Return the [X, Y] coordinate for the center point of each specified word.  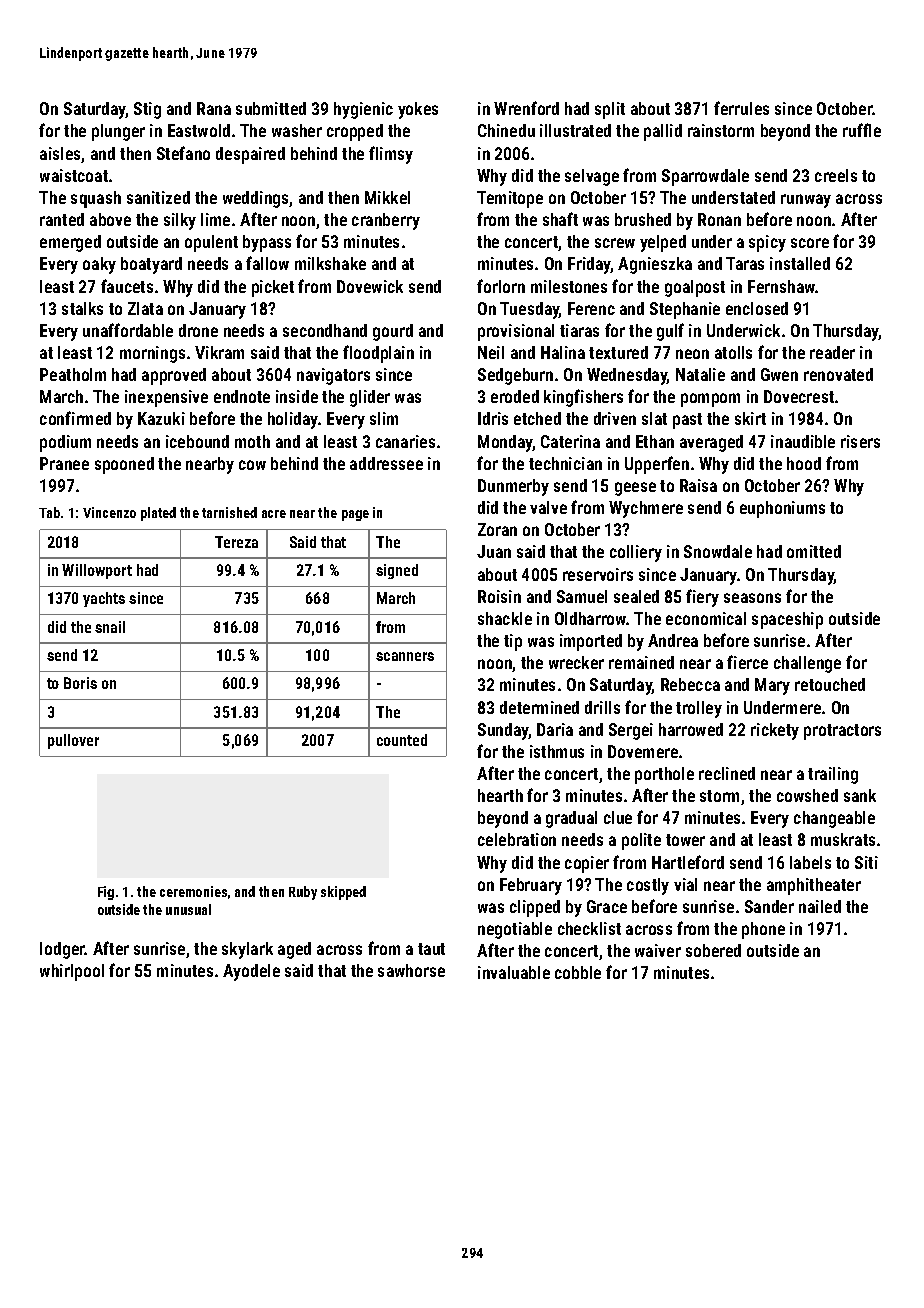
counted [402, 740]
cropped [355, 132]
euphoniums [782, 509]
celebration [517, 839]
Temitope [510, 199]
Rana [214, 108]
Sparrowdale [705, 177]
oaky [99, 265]
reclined [727, 773]
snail [110, 627]
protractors [842, 732]
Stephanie [685, 310]
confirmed [75, 418]
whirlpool [72, 972]
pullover [73, 741]
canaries [405, 441]
